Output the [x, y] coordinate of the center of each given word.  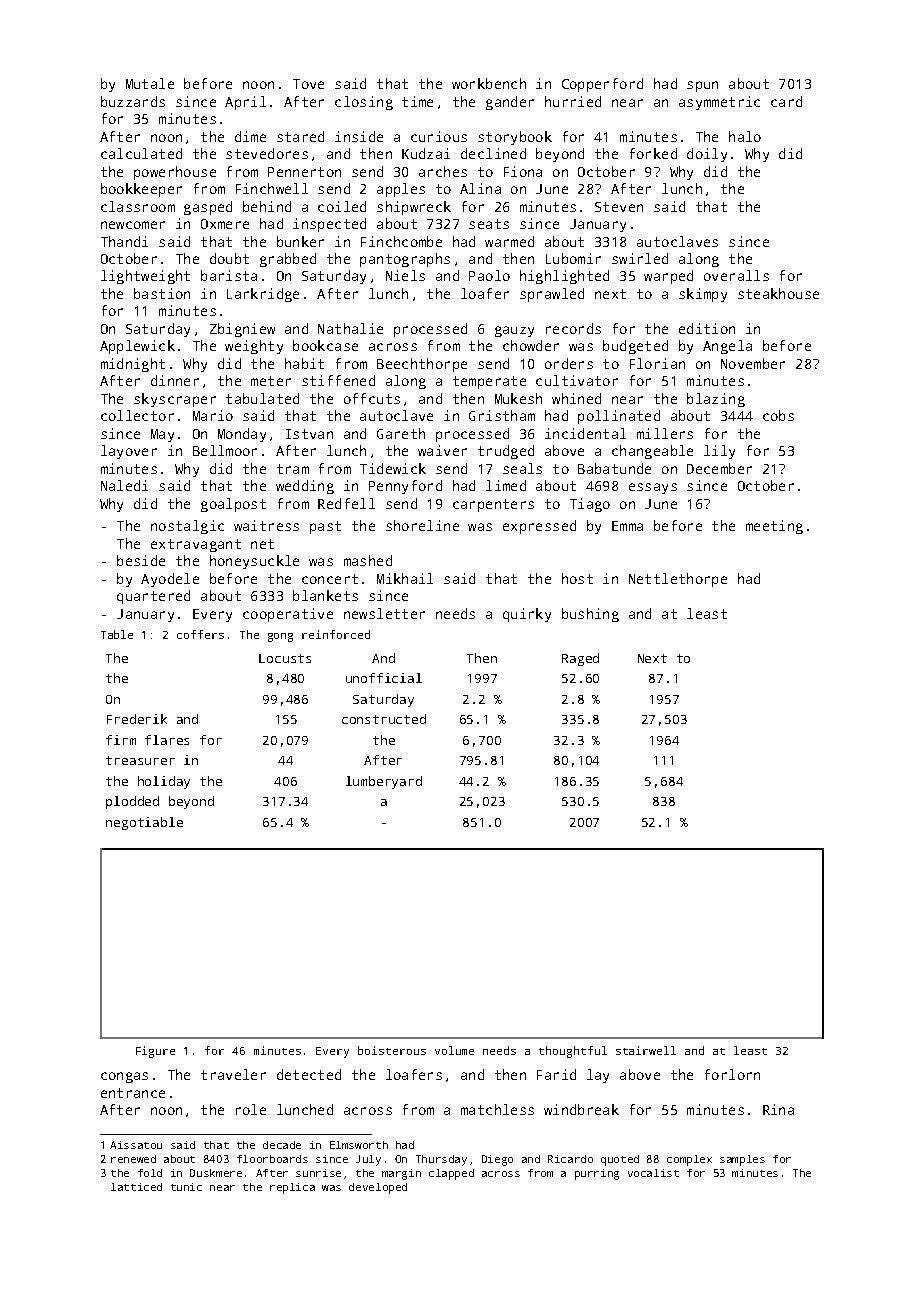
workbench [489, 83]
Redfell [346, 503]
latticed [136, 1187]
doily [707, 155]
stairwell [646, 1050]
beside [141, 560]
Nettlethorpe [678, 580]
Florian [657, 363]
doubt [229, 258]
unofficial [384, 678]
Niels [405, 275]
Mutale [150, 83]
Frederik [137, 719]
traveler [233, 1074]
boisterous [392, 1050]
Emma [627, 526]
